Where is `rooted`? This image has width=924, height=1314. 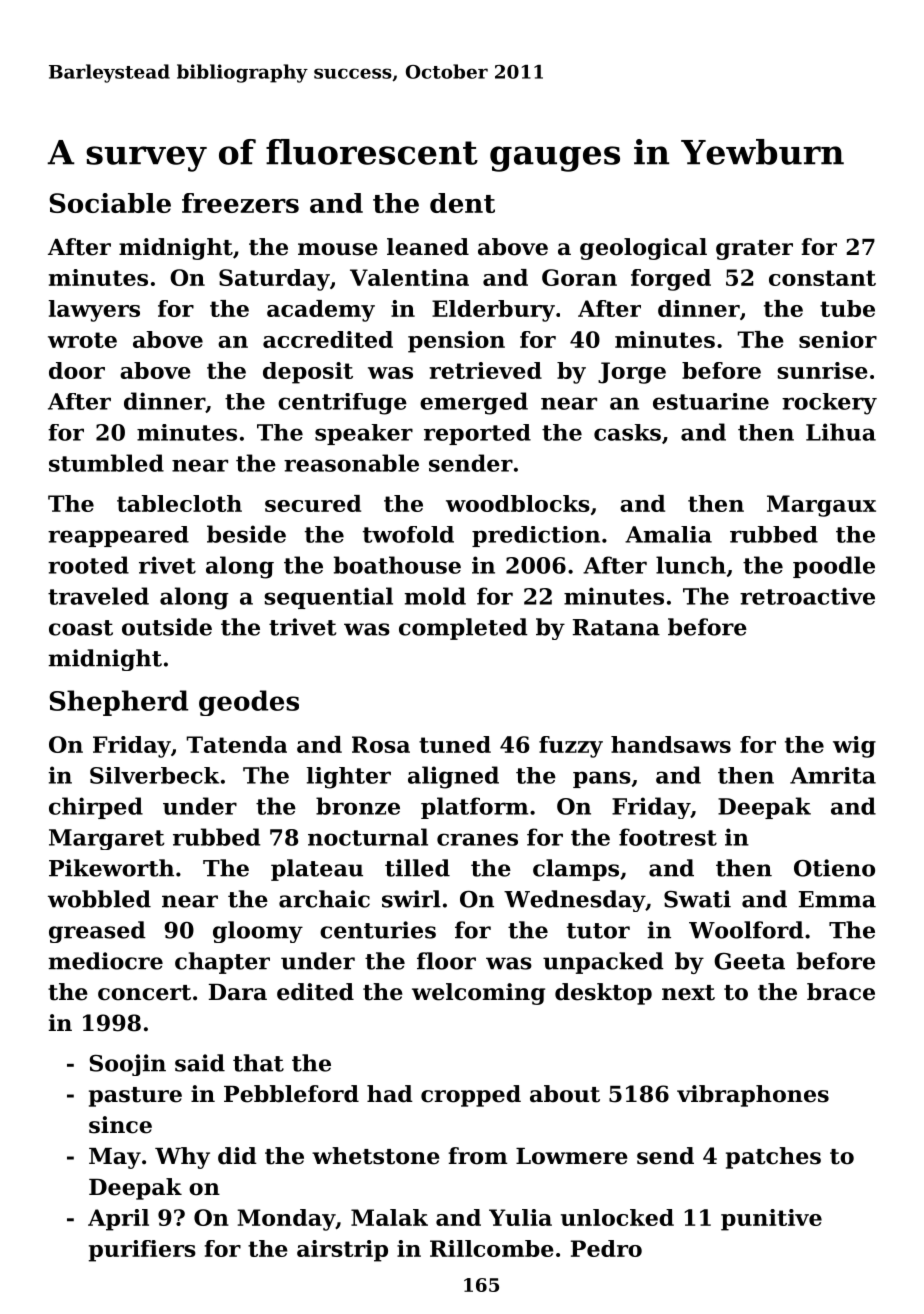 rooted is located at coordinates (88, 565).
